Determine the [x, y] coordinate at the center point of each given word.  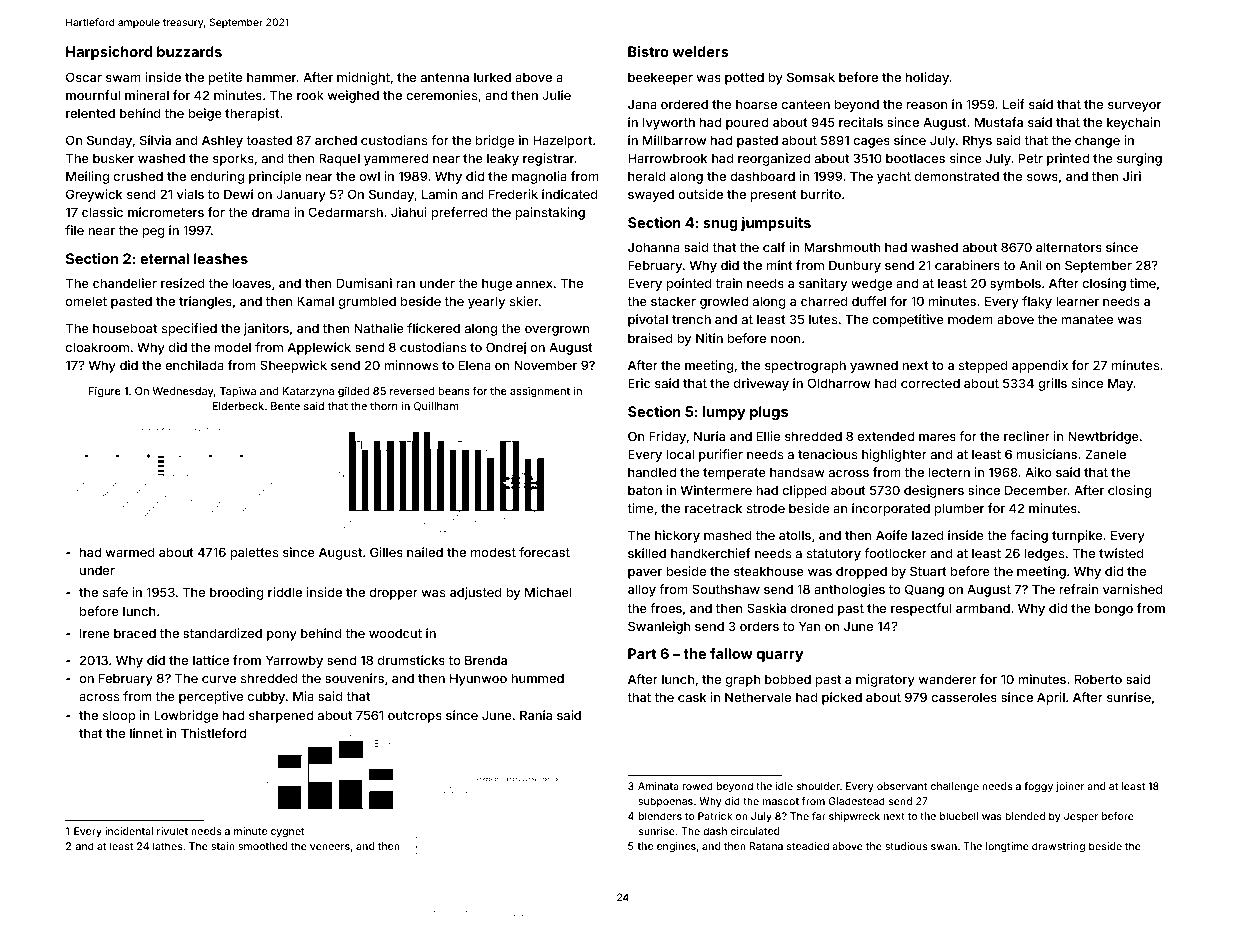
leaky [503, 159]
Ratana [766, 846]
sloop [119, 716]
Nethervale [758, 697]
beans [454, 391]
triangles [205, 302]
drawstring [1058, 847]
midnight [363, 78]
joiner [1070, 787]
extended [886, 436]
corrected [930, 383]
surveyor [1134, 107]
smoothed [262, 846]
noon [786, 339]
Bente [285, 406]
